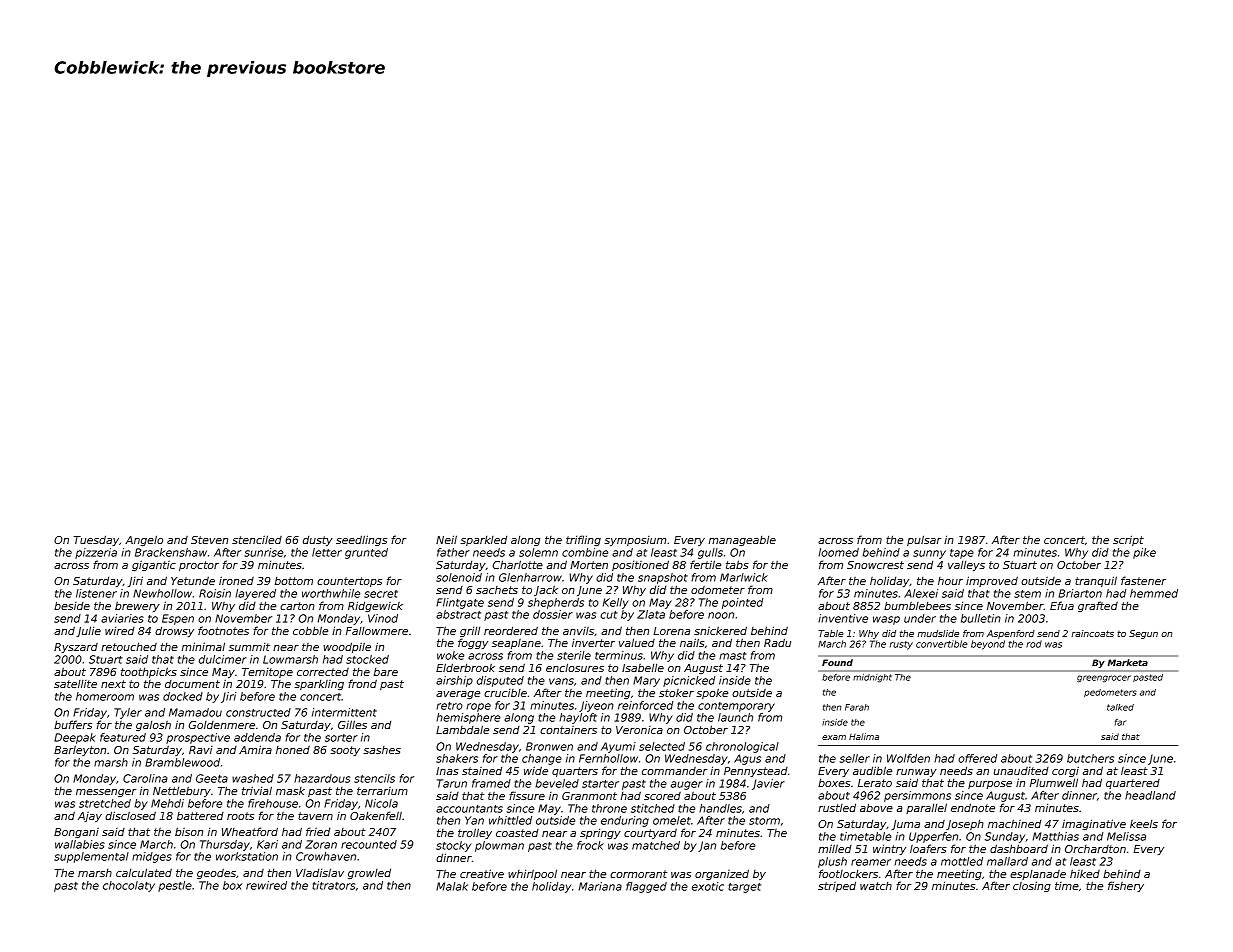 Image resolution: width=1233 pixels, height=952 pixels. What do you see at coordinates (966, 565) in the screenshot?
I see `valleys` at bounding box center [966, 565].
